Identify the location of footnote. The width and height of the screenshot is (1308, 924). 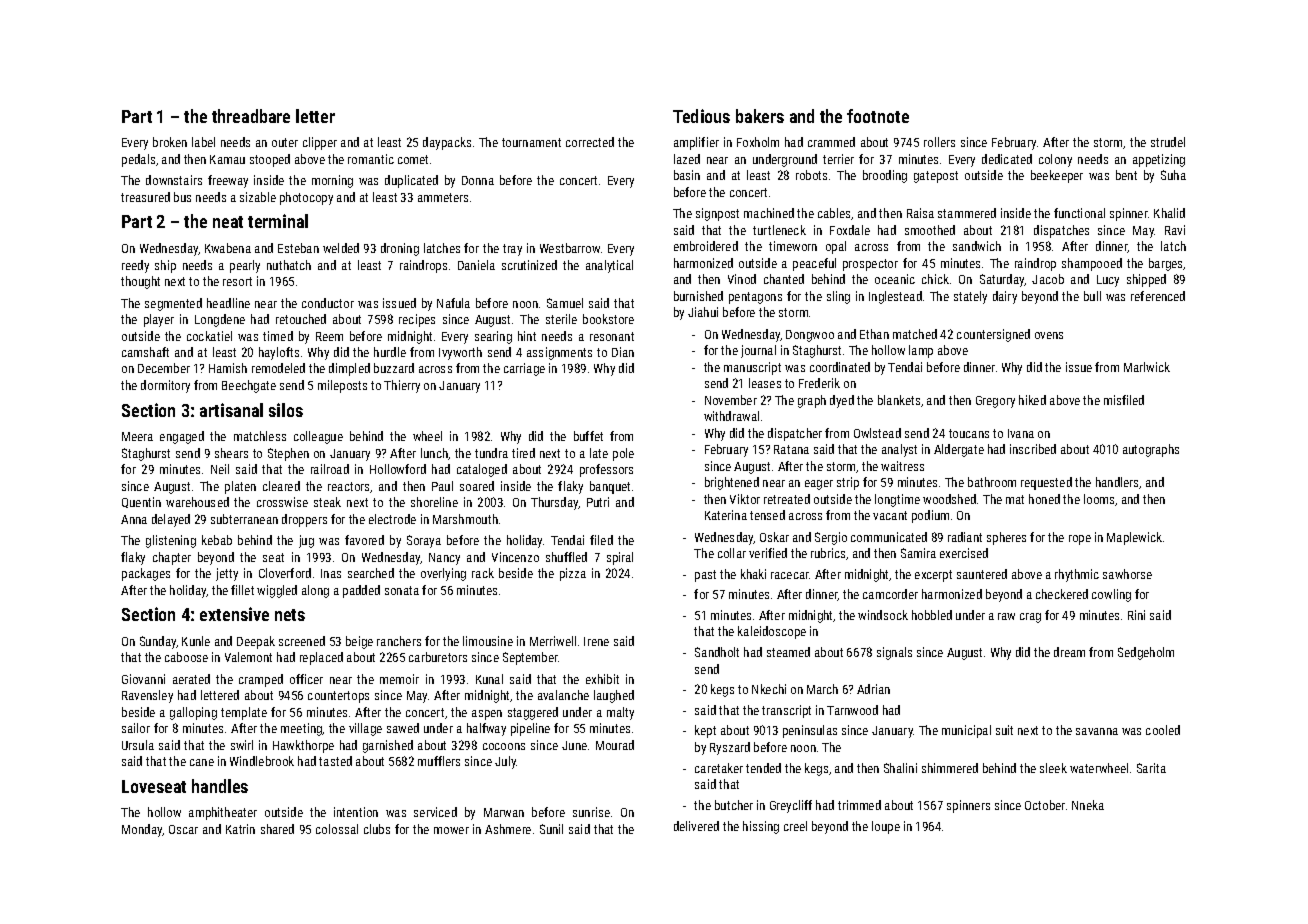
(878, 116).
